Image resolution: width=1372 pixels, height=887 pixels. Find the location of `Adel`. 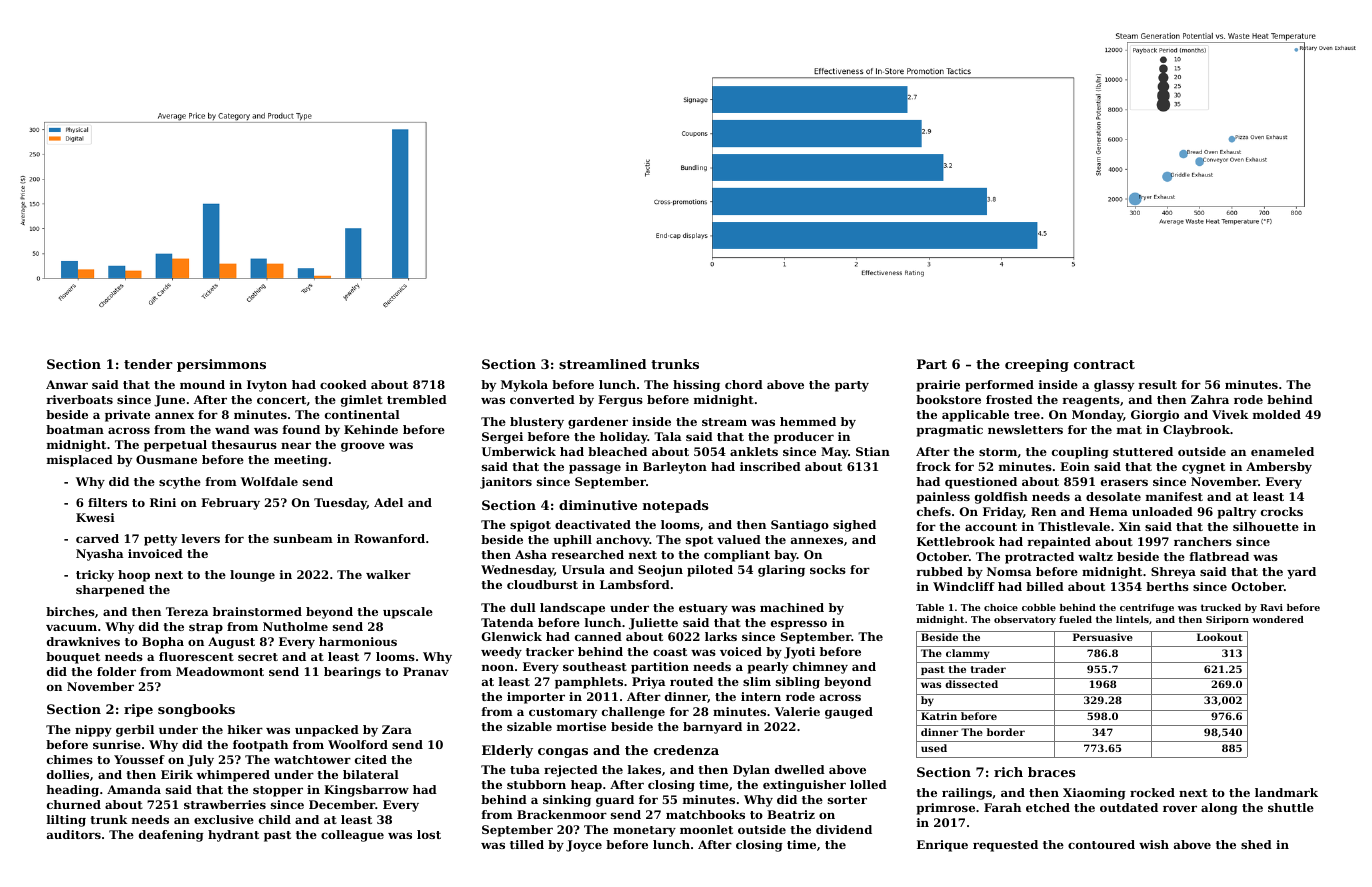

Adel is located at coordinates (388, 502).
